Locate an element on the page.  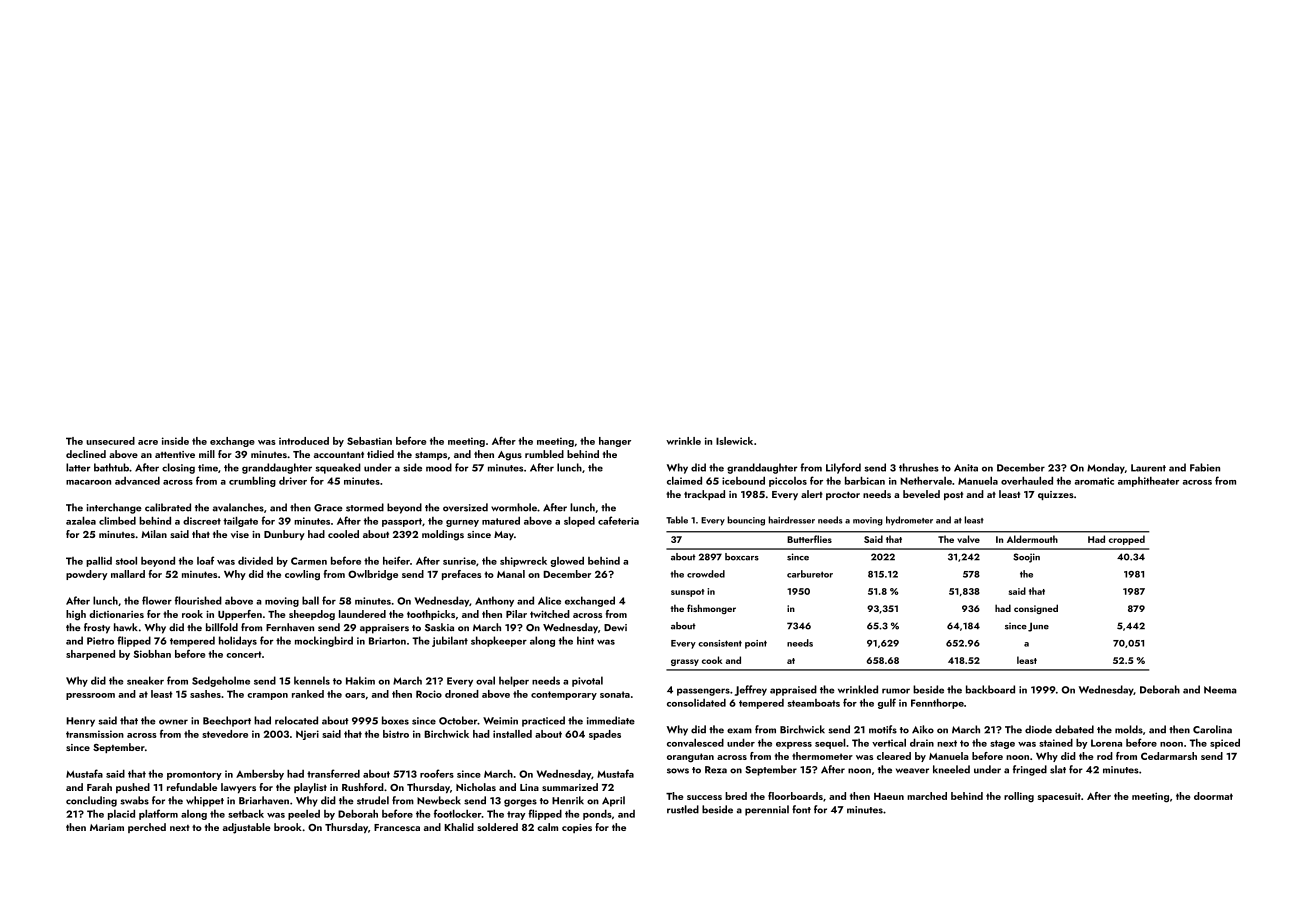
Reza is located at coordinates (716, 770).
